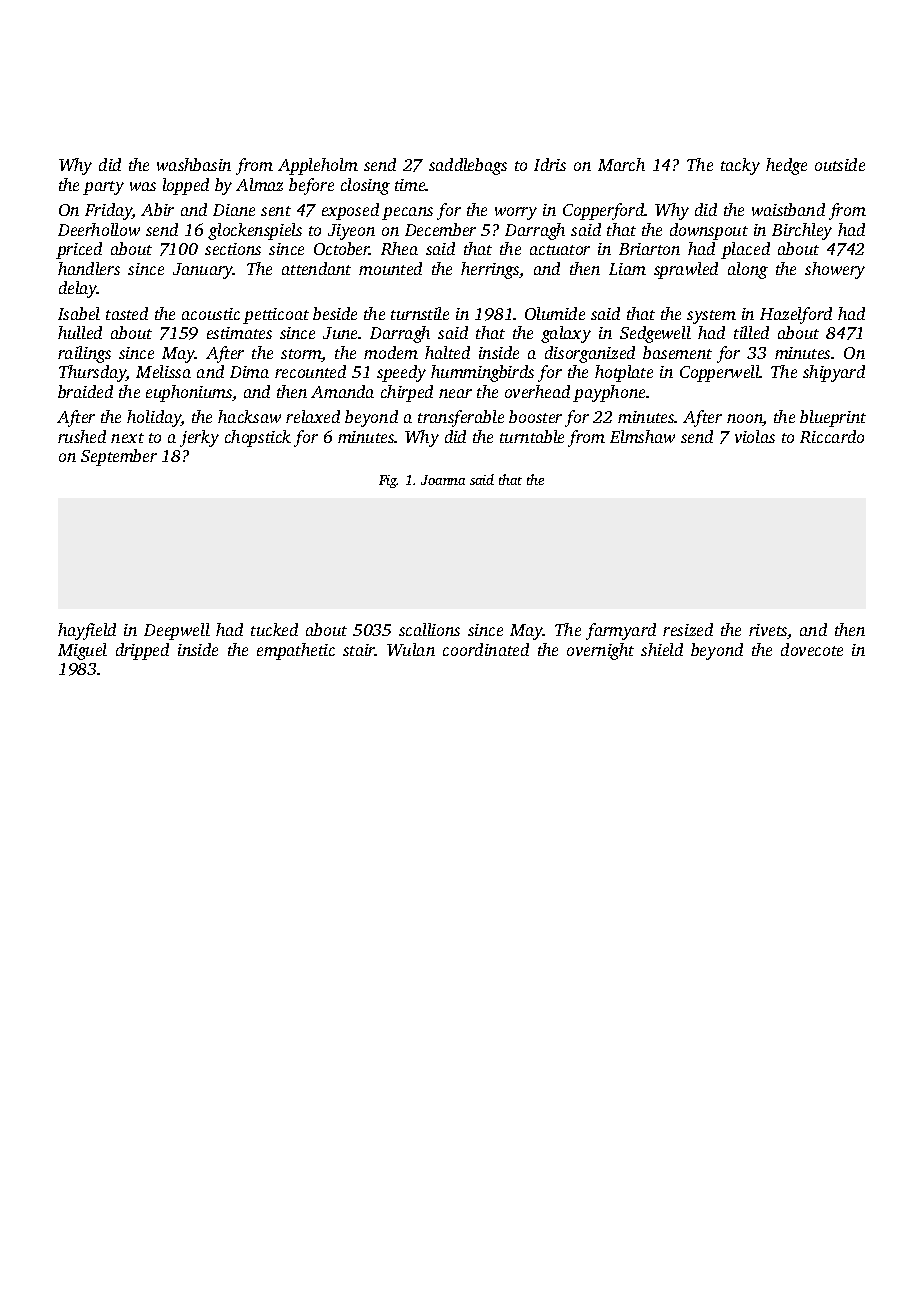 The image size is (924, 1311). What do you see at coordinates (840, 164) in the screenshot?
I see `outside` at bounding box center [840, 164].
